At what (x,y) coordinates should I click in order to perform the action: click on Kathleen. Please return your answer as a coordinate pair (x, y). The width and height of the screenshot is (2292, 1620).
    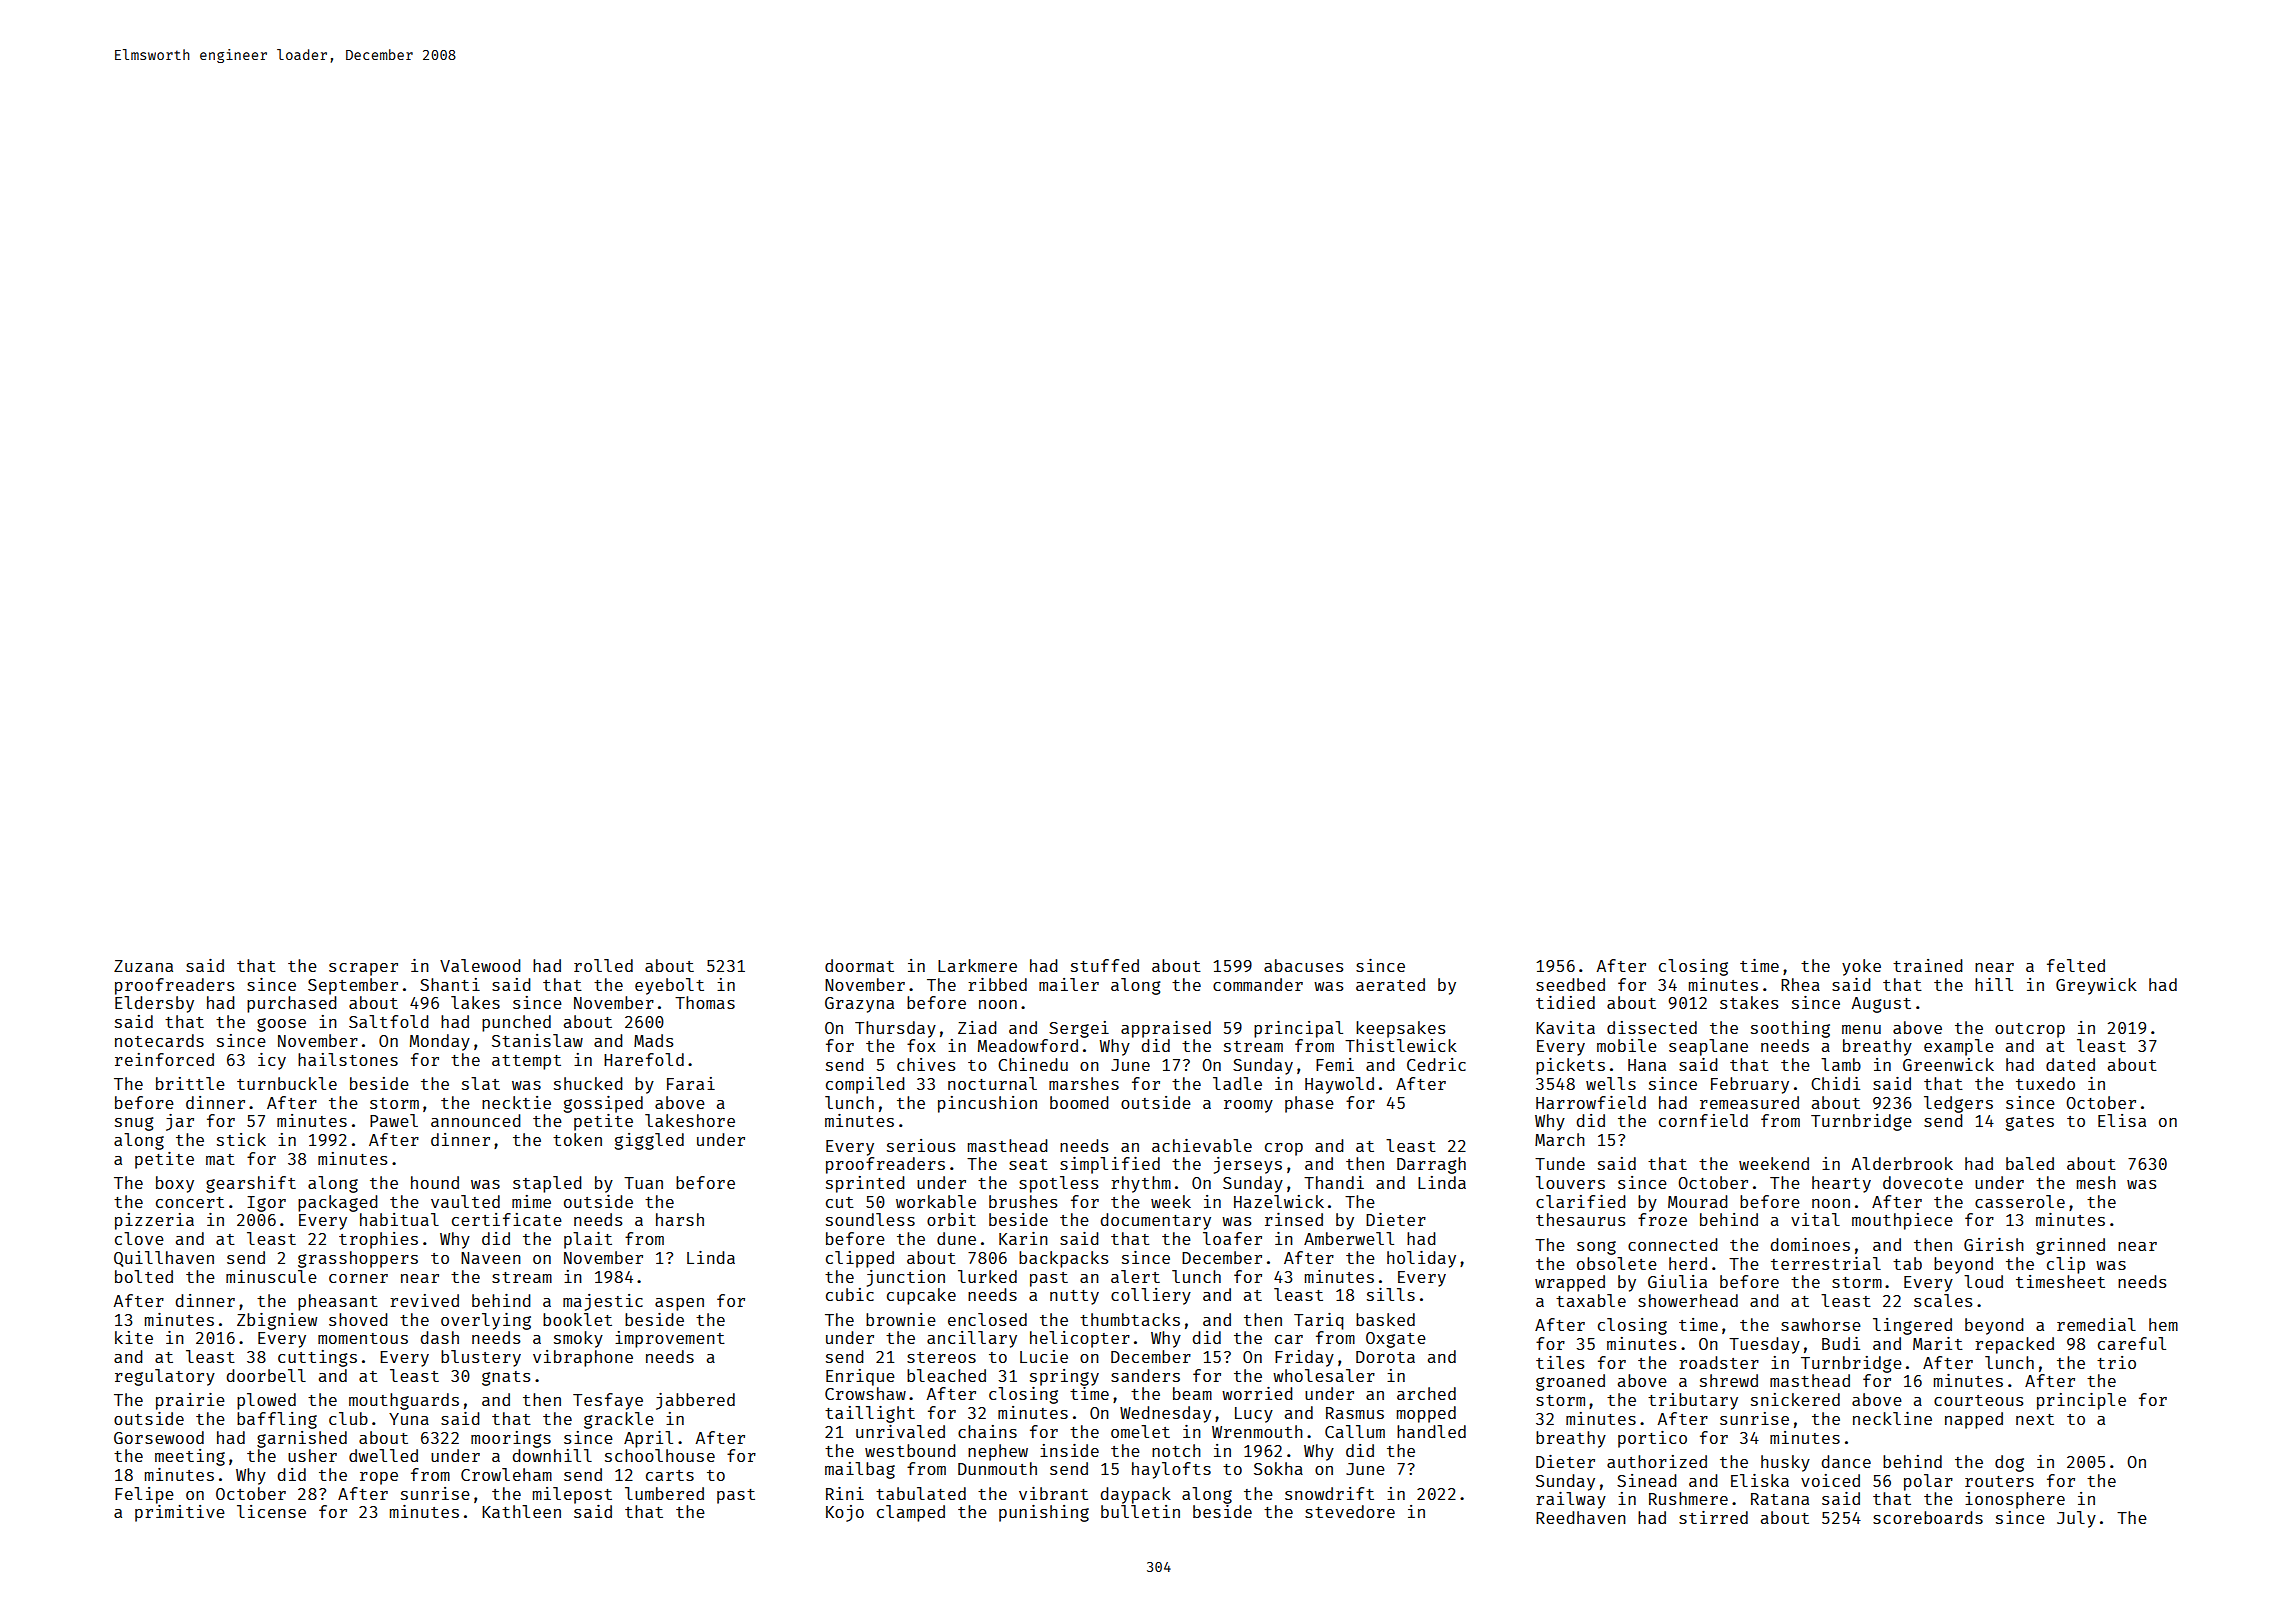
    Looking at the image, I should click on (521, 1511).
